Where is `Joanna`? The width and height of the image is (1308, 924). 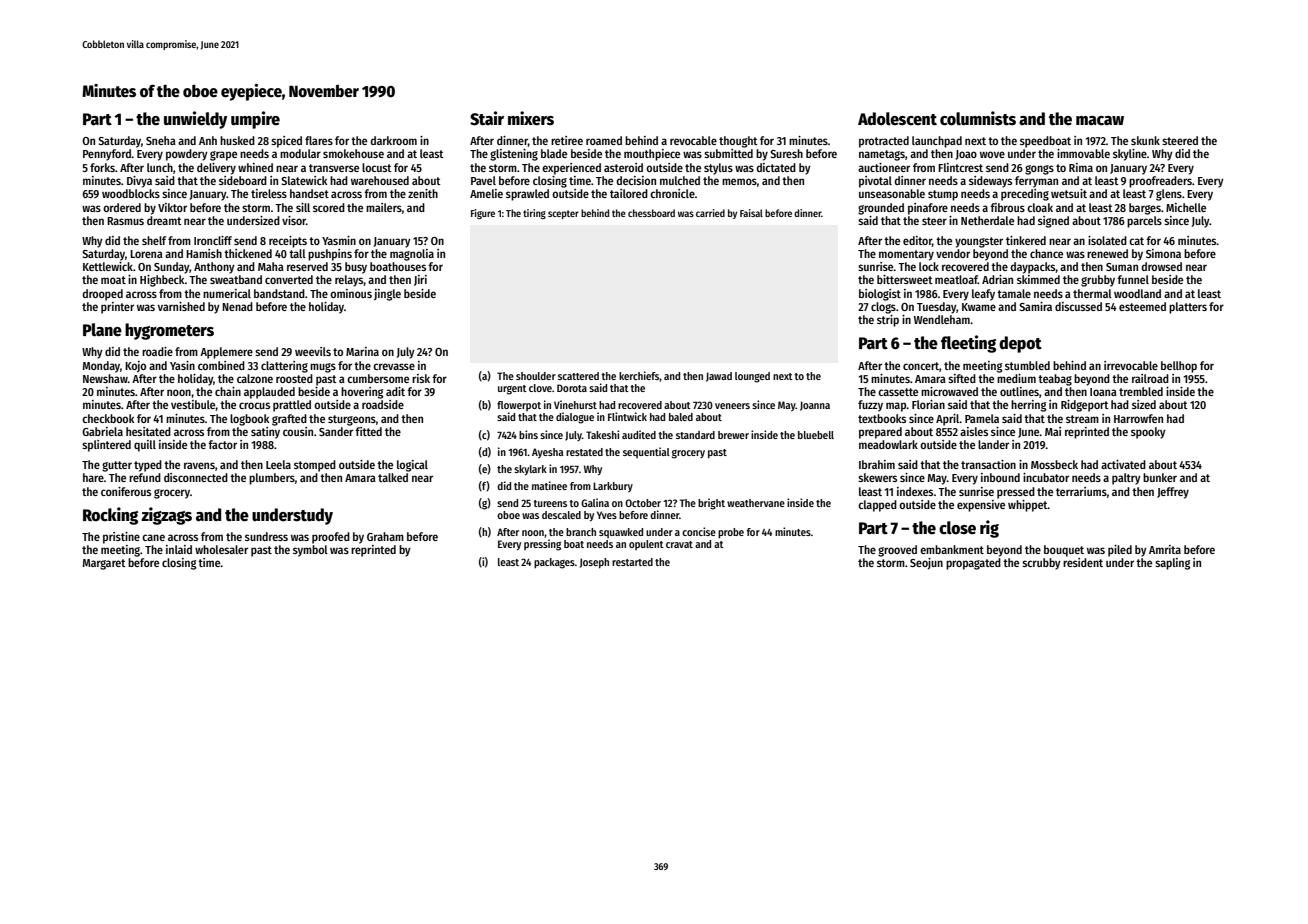 Joanna is located at coordinates (815, 406).
